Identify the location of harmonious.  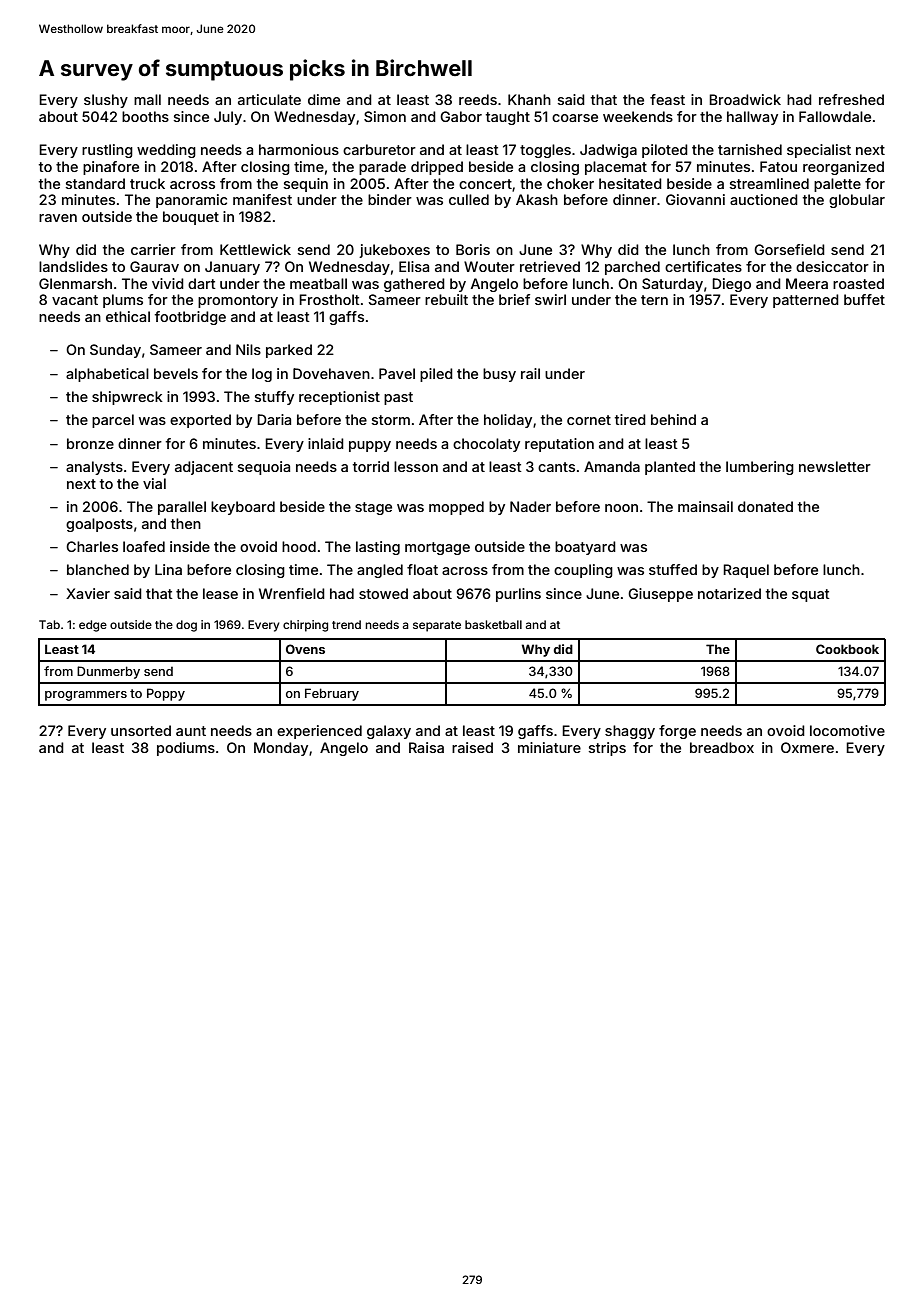
(299, 149).
